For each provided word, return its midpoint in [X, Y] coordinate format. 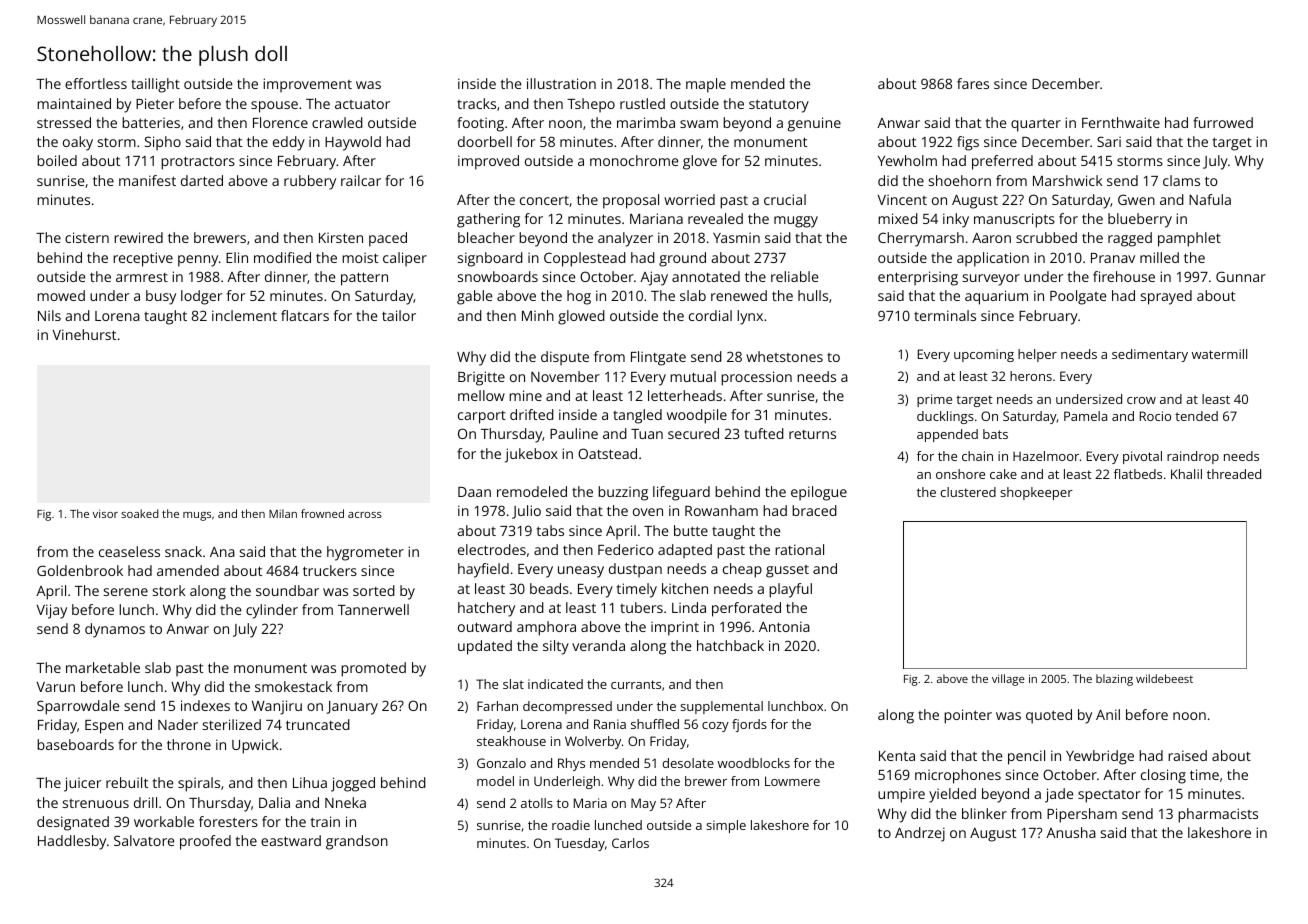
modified [282, 257]
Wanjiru [277, 707]
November [565, 376]
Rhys [571, 764]
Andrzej [920, 834]
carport [482, 417]
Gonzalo [501, 763]
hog [579, 297]
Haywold [353, 143]
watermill [1219, 354]
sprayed [1166, 297]
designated [73, 823]
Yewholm [907, 160]
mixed [898, 218]
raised [1187, 755]
